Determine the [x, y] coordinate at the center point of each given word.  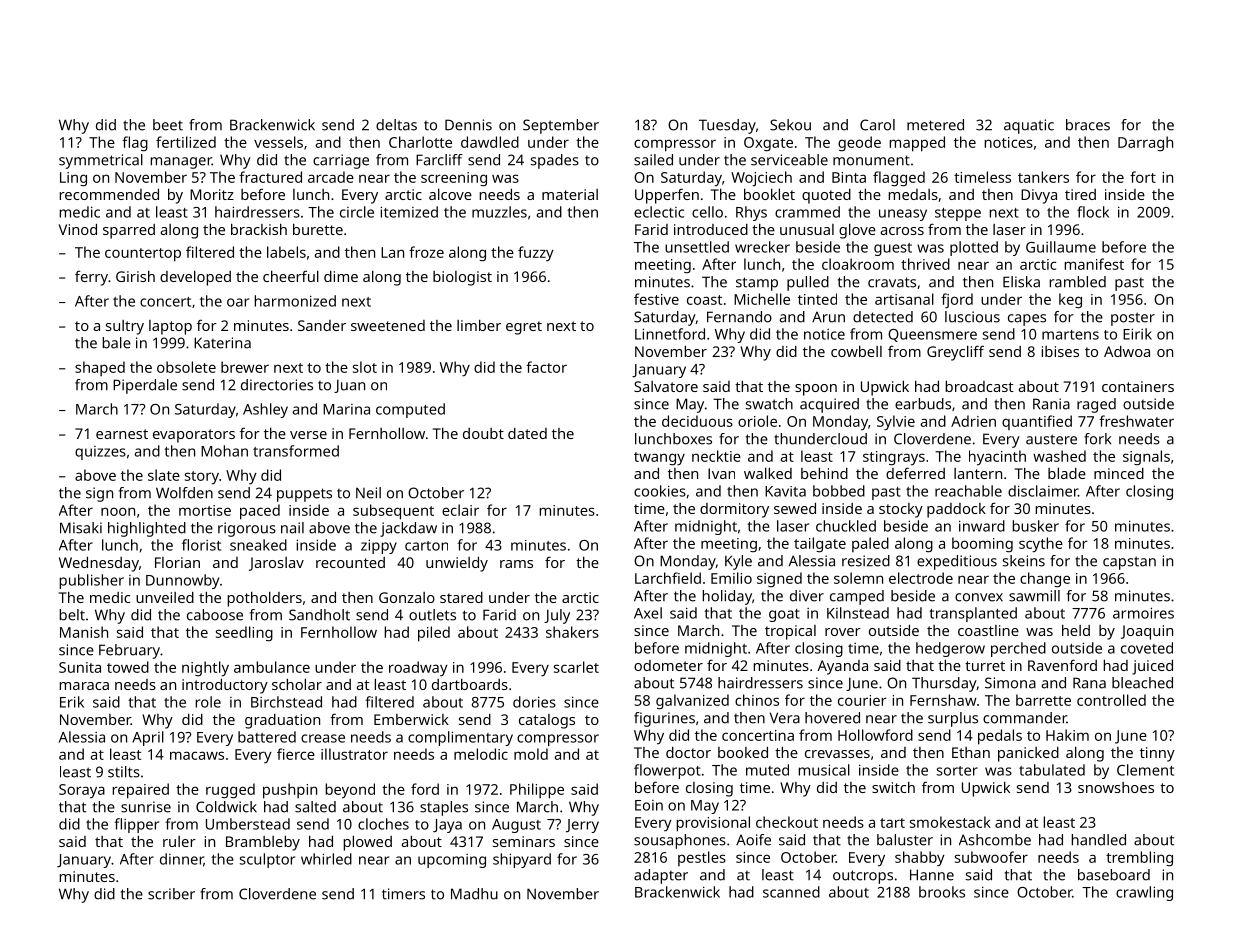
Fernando [739, 317]
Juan [349, 386]
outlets [432, 615]
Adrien [973, 421]
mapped [917, 144]
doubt [483, 433]
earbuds [923, 404]
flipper [136, 825]
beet [168, 125]
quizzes [100, 453]
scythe [1041, 545]
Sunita [80, 667]
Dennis [468, 125]
